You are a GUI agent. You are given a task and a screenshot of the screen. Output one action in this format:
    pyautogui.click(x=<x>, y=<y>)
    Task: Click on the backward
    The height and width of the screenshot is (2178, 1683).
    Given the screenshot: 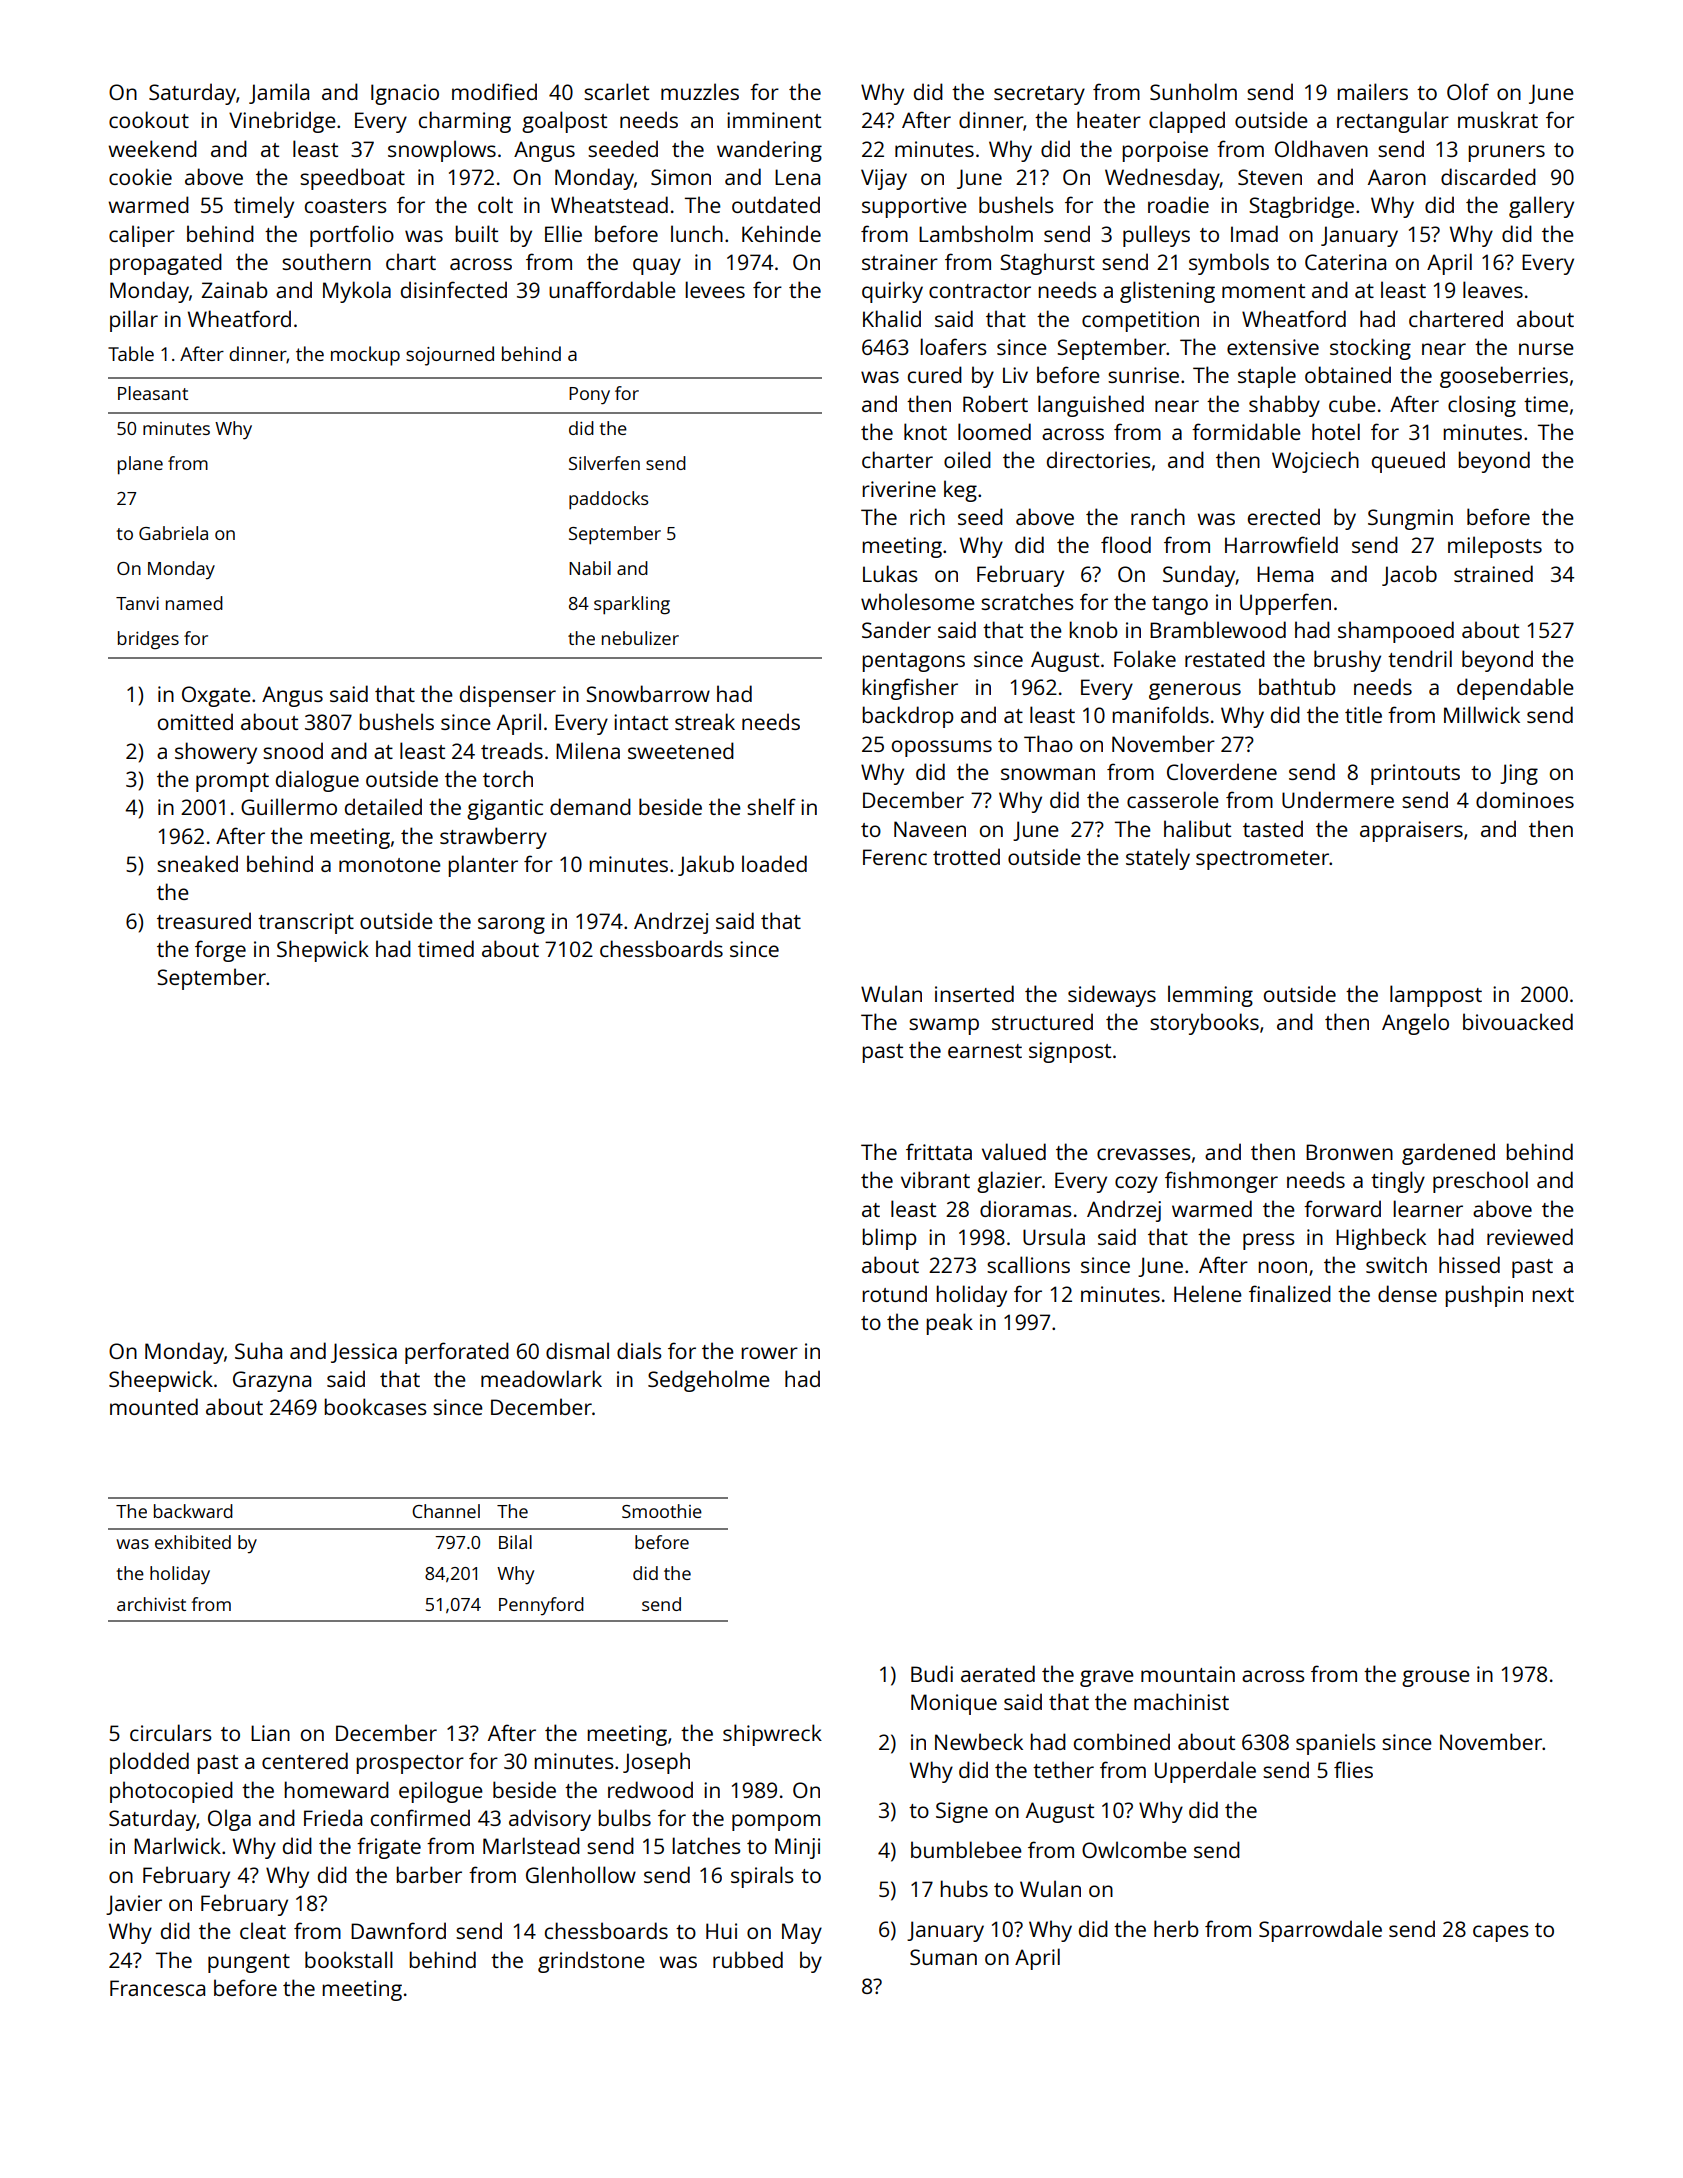 What is the action you would take?
    pyautogui.click(x=193, y=1511)
